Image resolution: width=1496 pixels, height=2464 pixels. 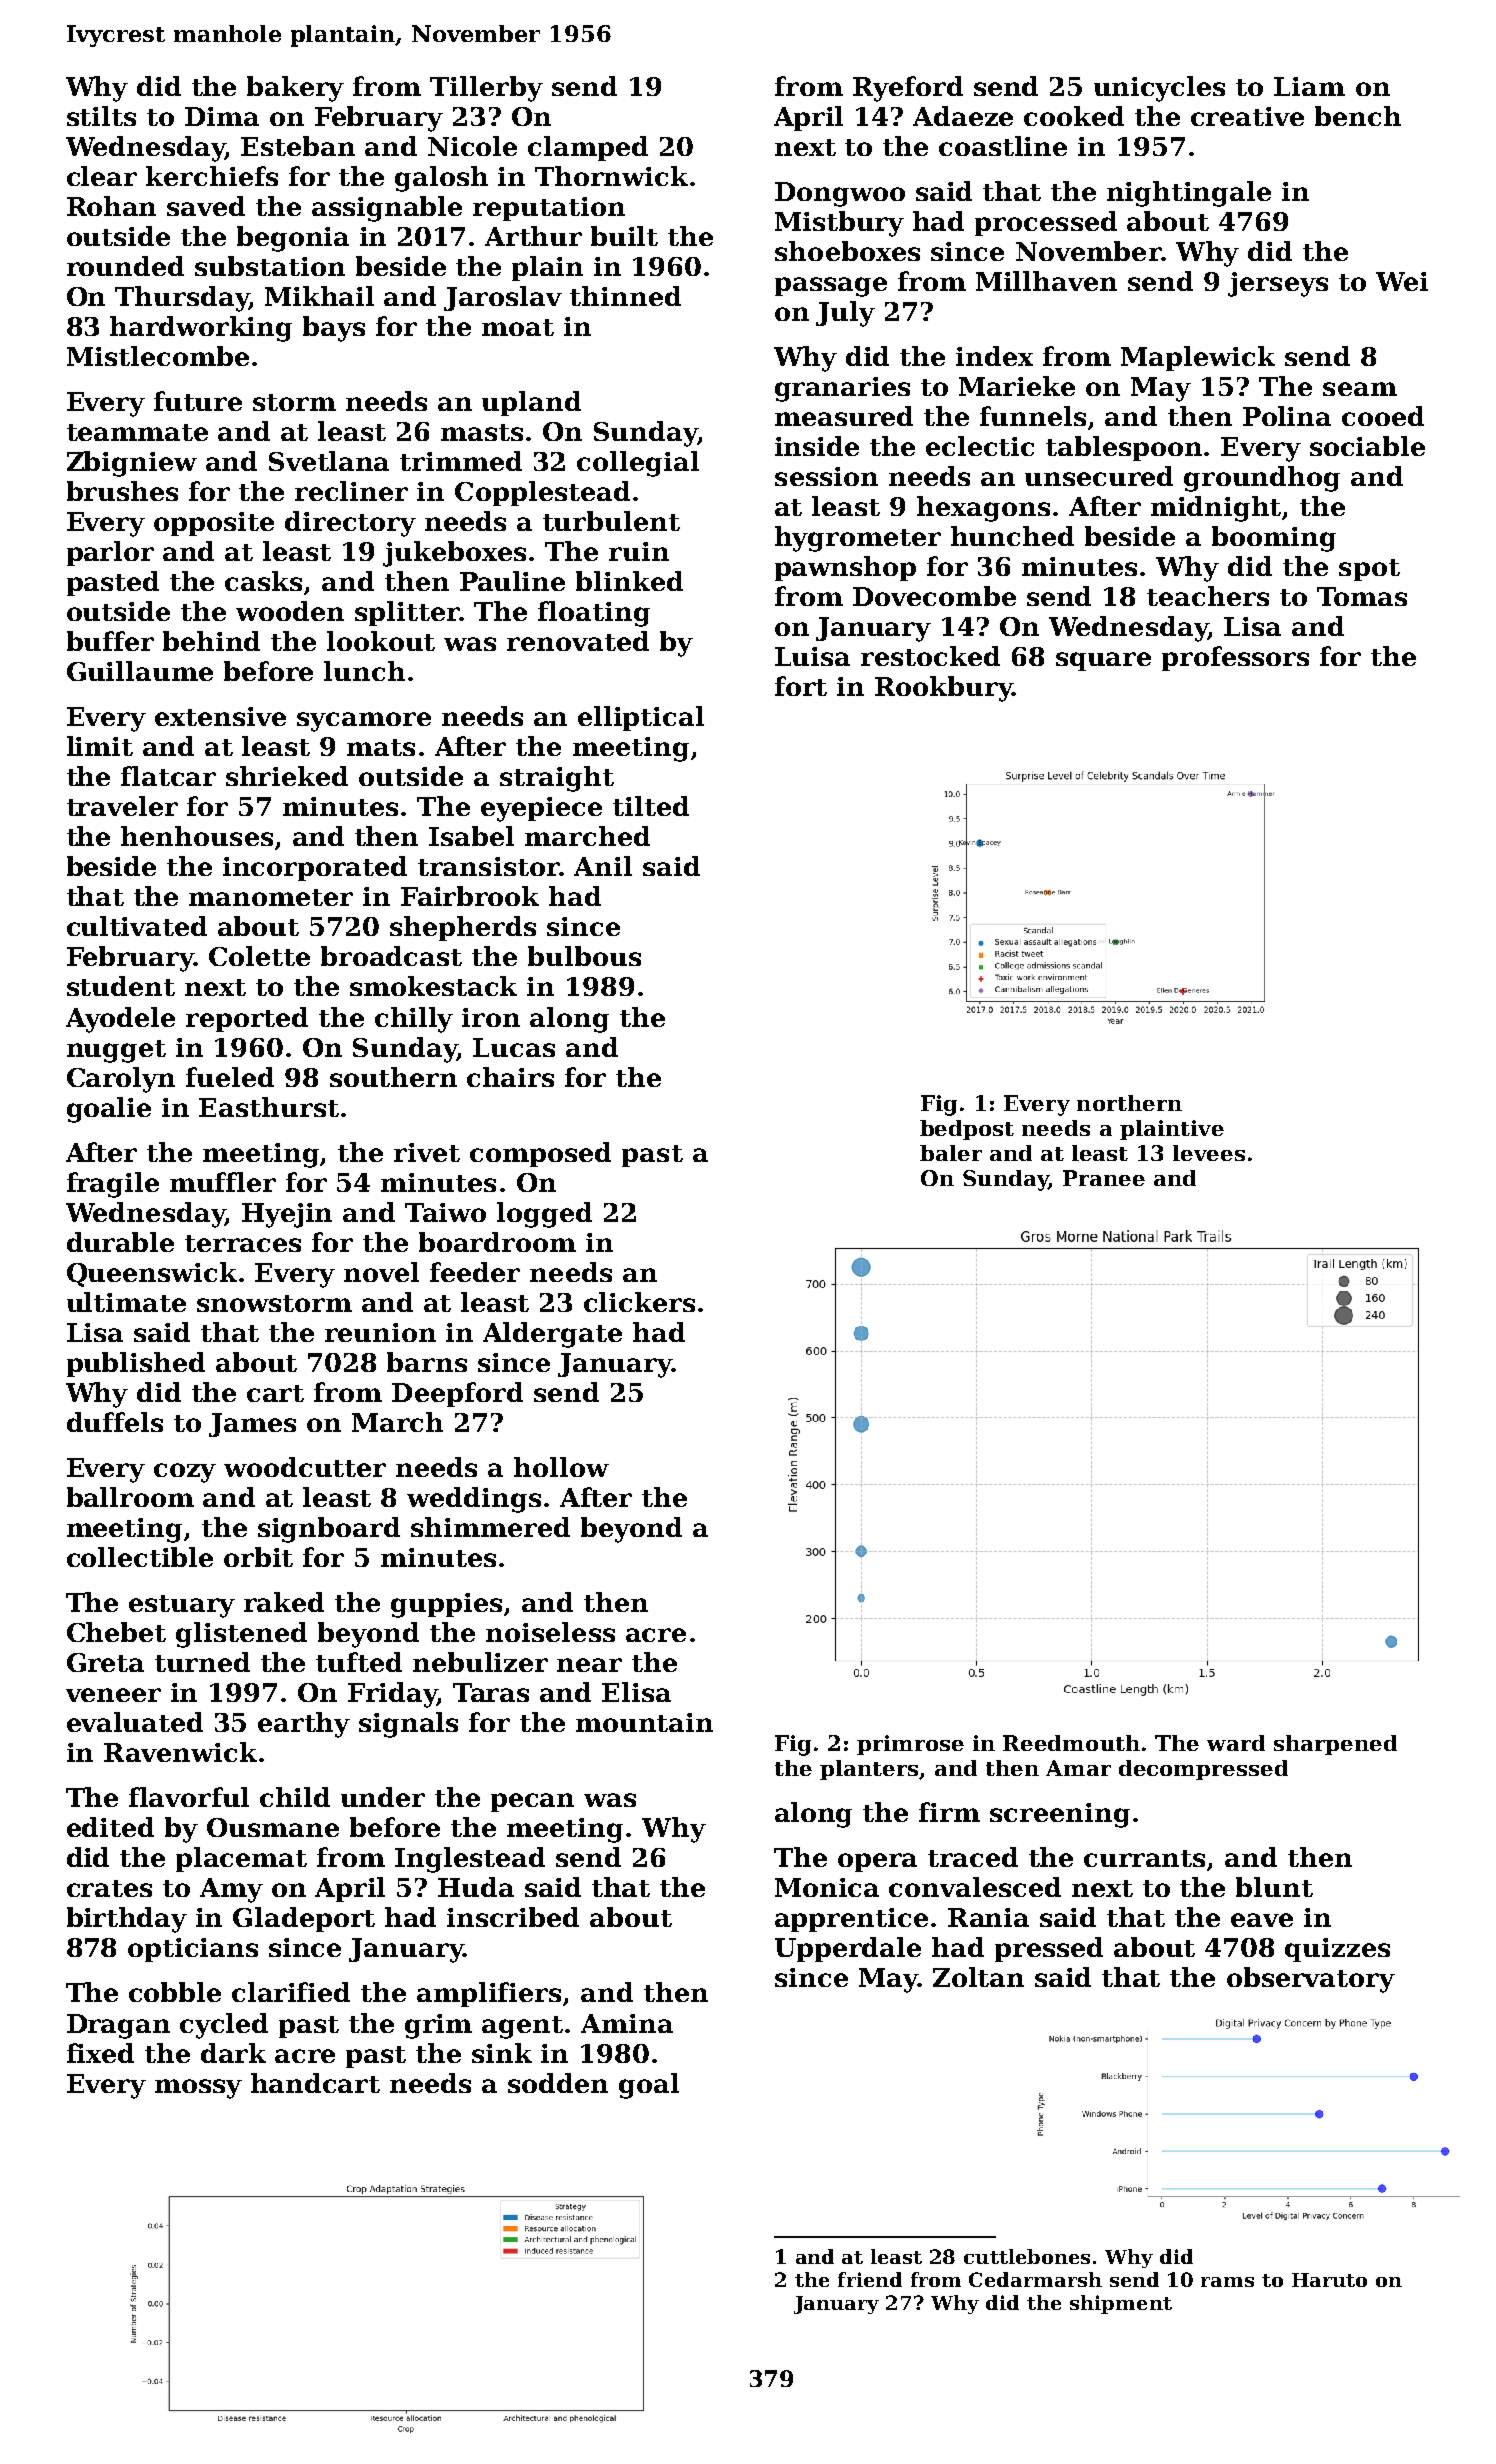 I want to click on limit, so click(x=100, y=746).
